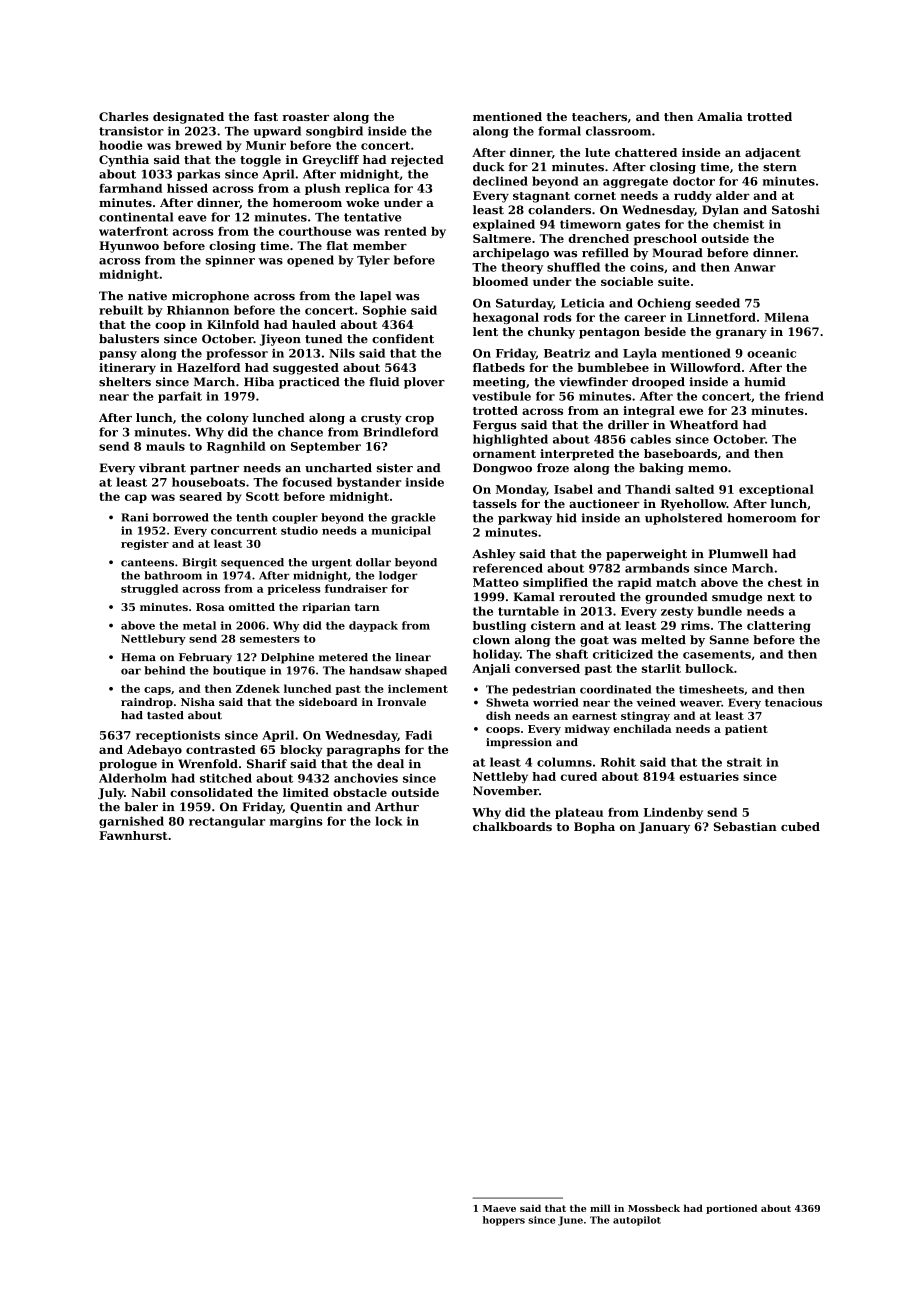  I want to click on Fawnhurst, so click(133, 835).
